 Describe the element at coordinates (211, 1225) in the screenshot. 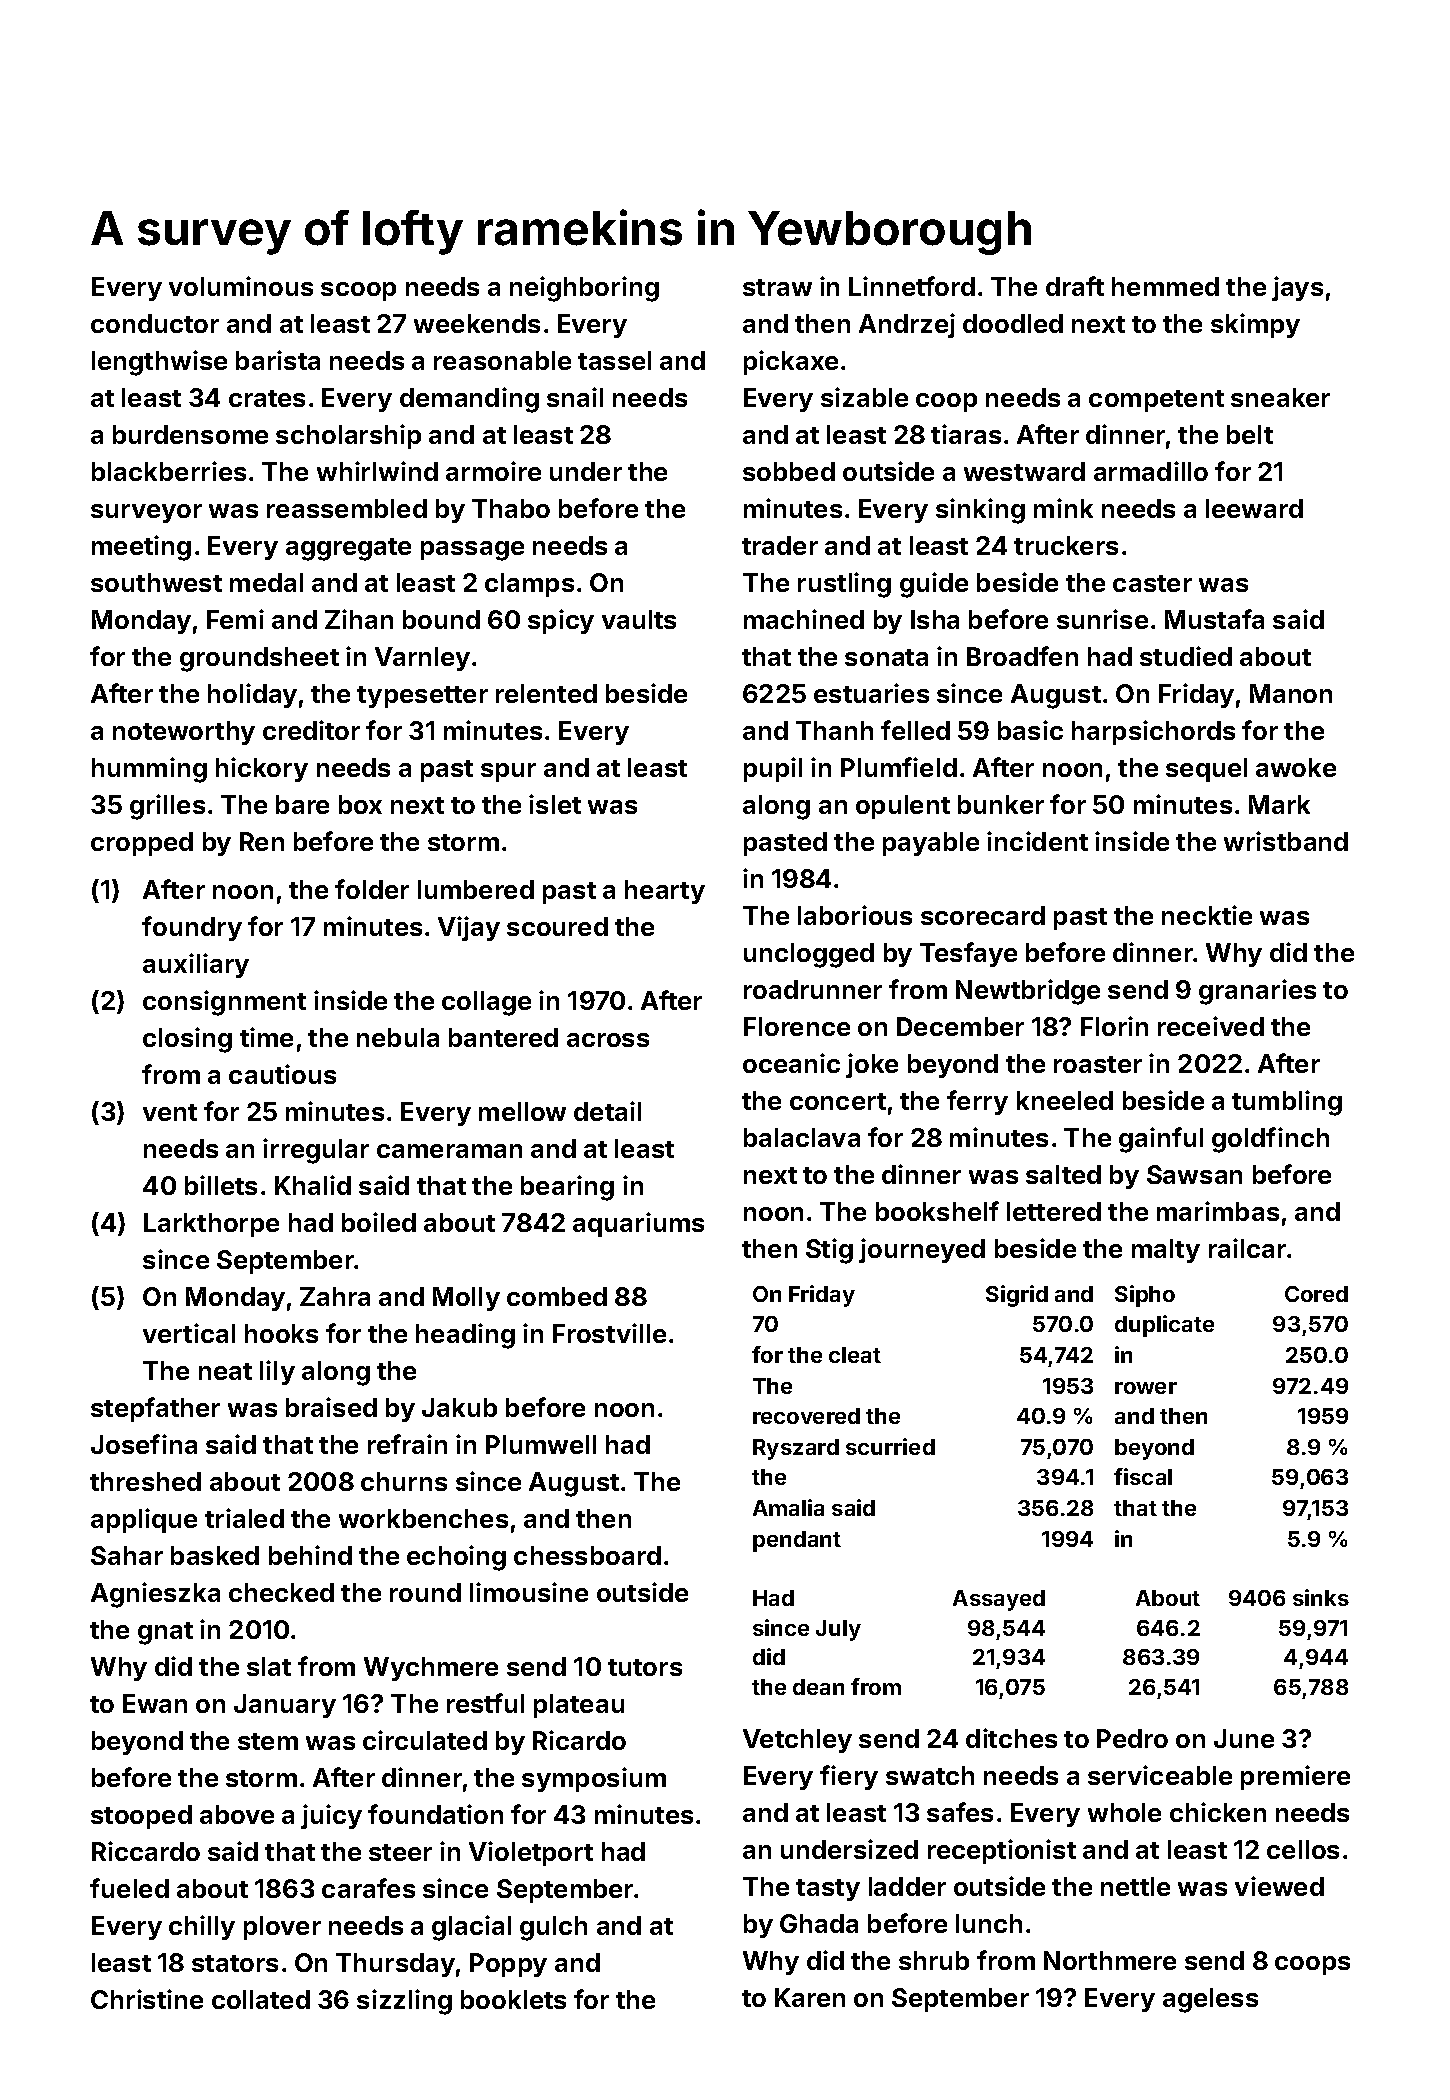

I see `Larkthorpe` at that location.
